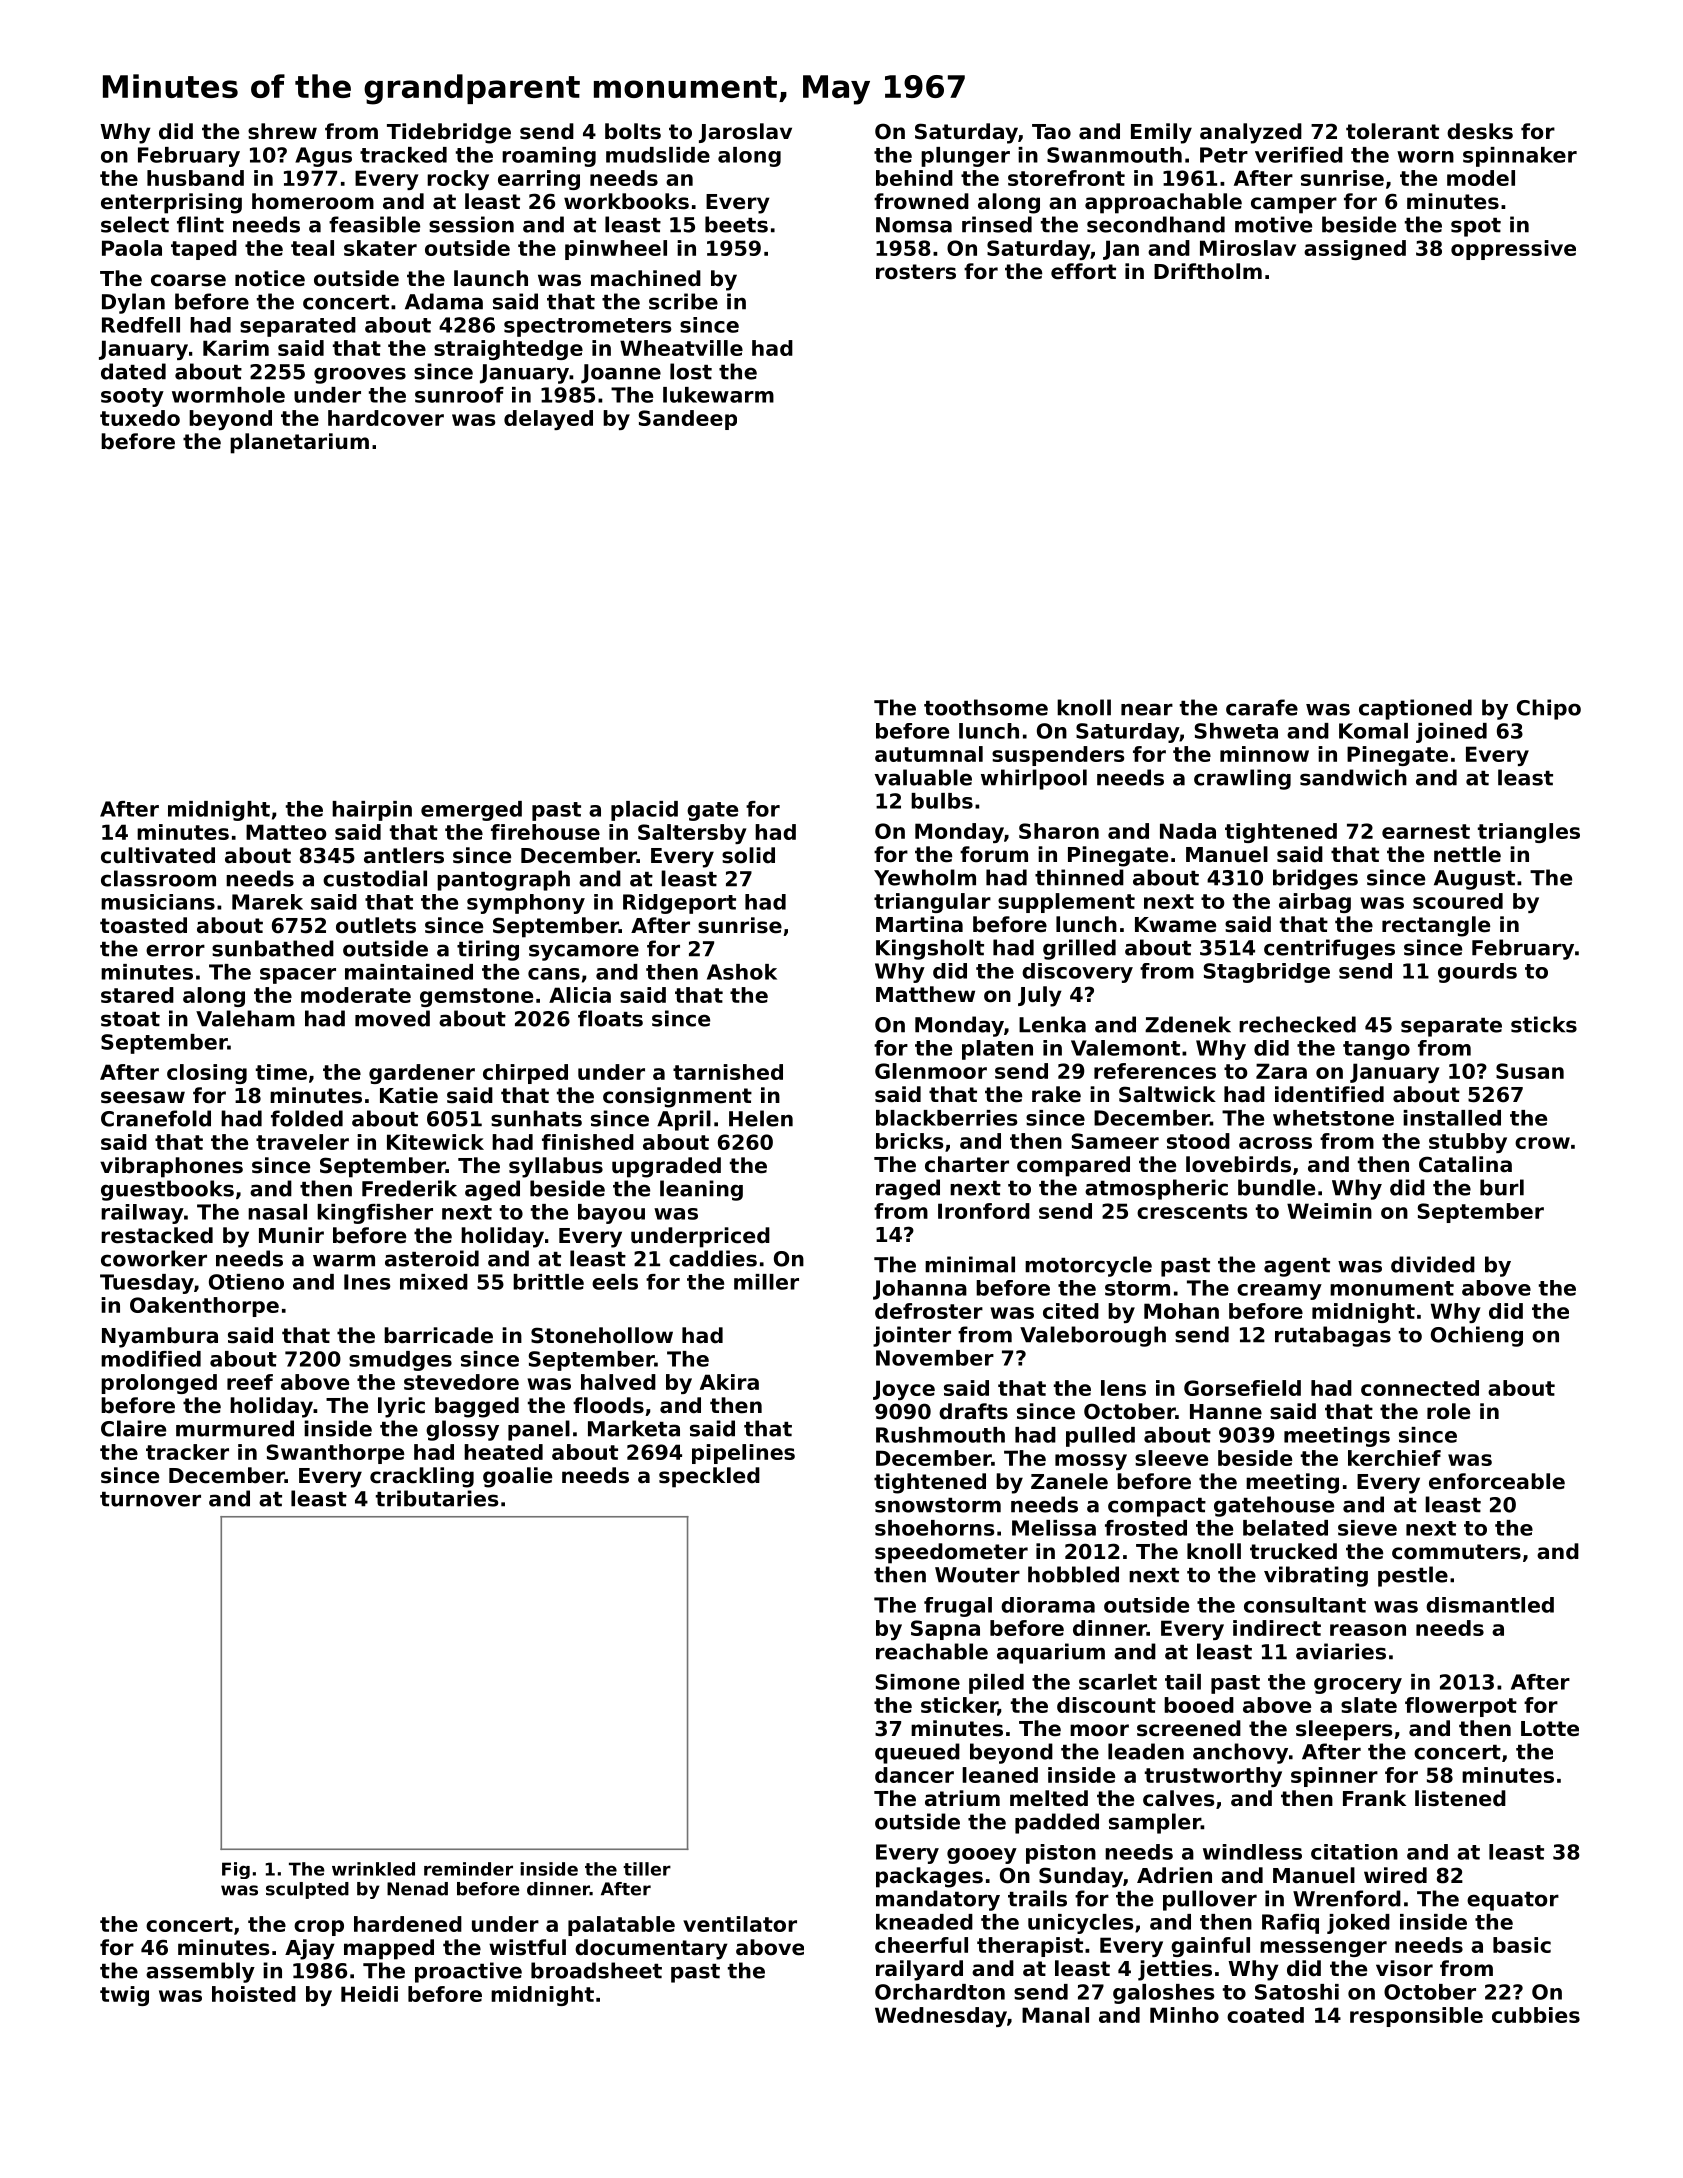 This page has width=1683, height=2178. What do you see at coordinates (471, 811) in the page?
I see `emerged` at bounding box center [471, 811].
